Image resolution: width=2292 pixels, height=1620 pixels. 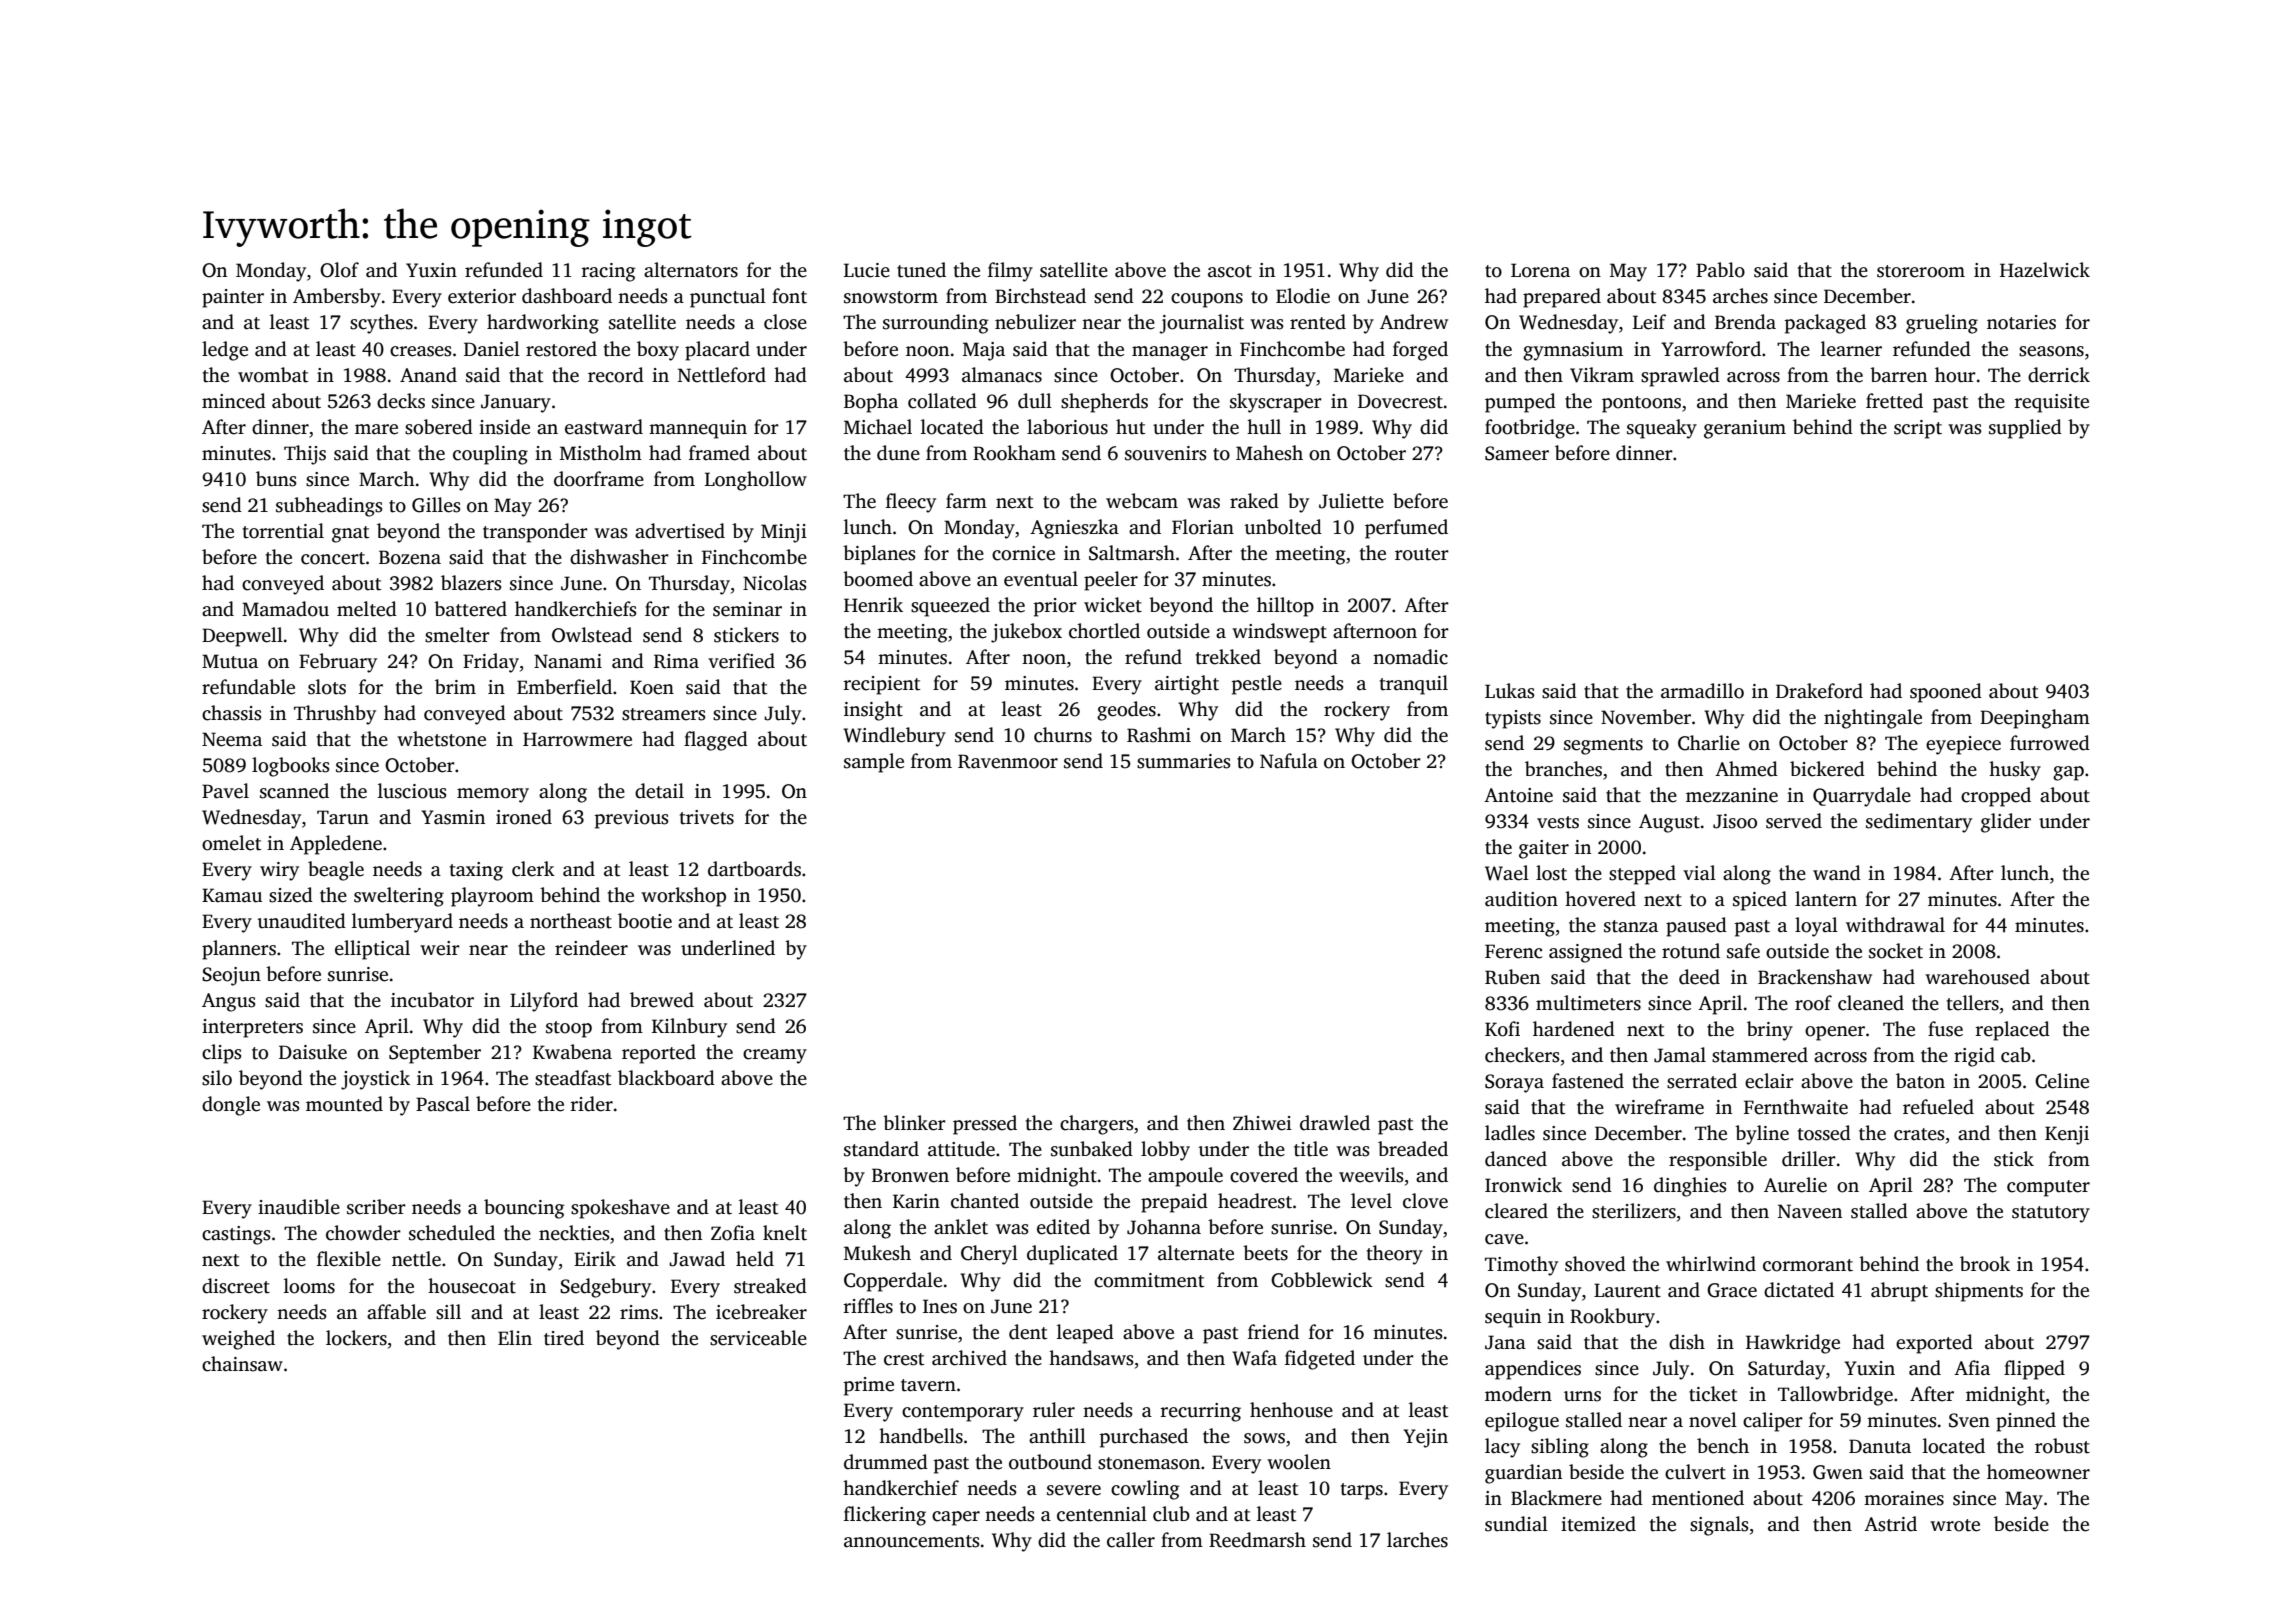 What do you see at coordinates (1642, 875) in the page?
I see `stepped` at bounding box center [1642, 875].
